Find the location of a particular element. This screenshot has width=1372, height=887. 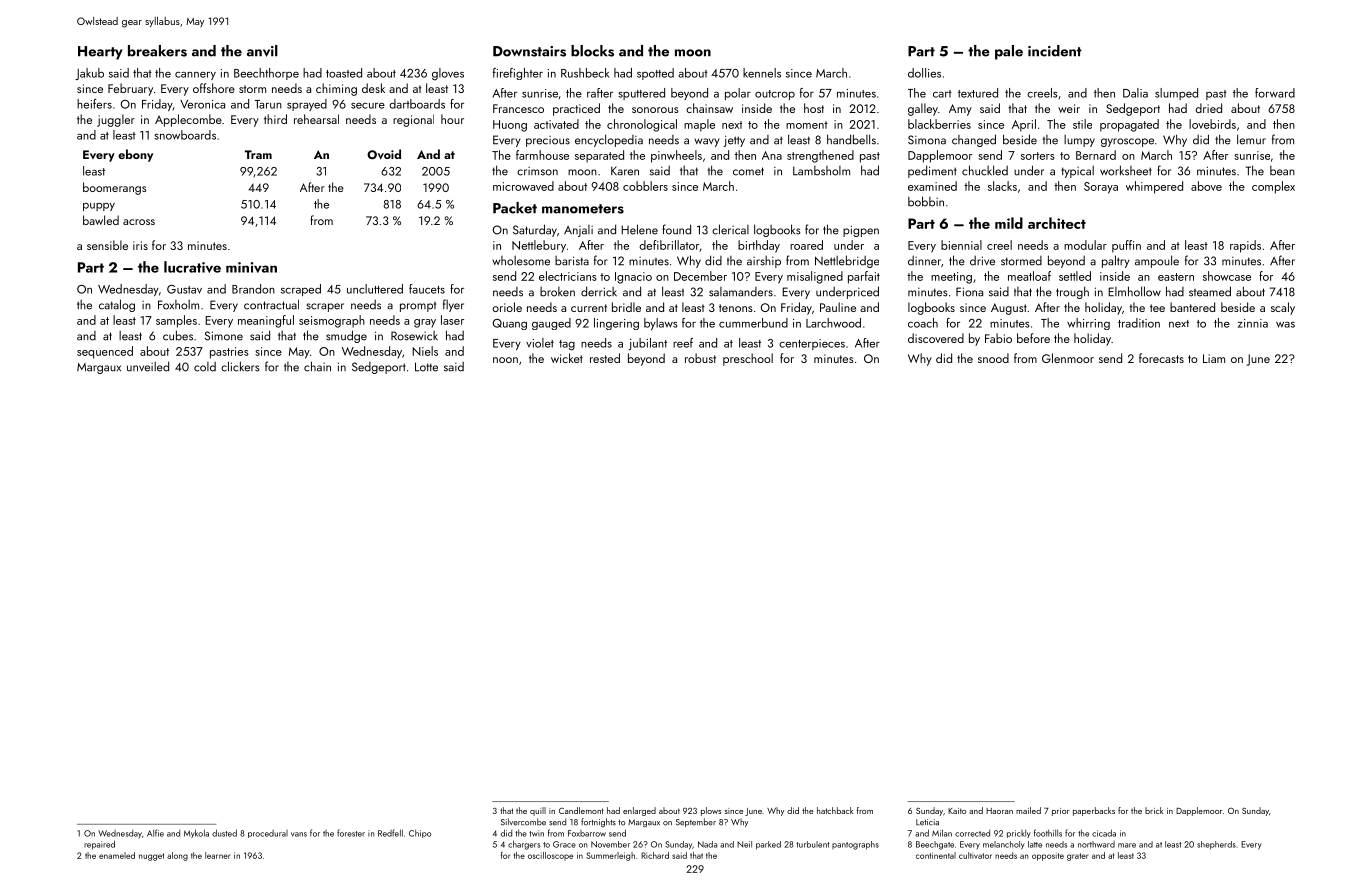

blackberries is located at coordinates (939, 124).
